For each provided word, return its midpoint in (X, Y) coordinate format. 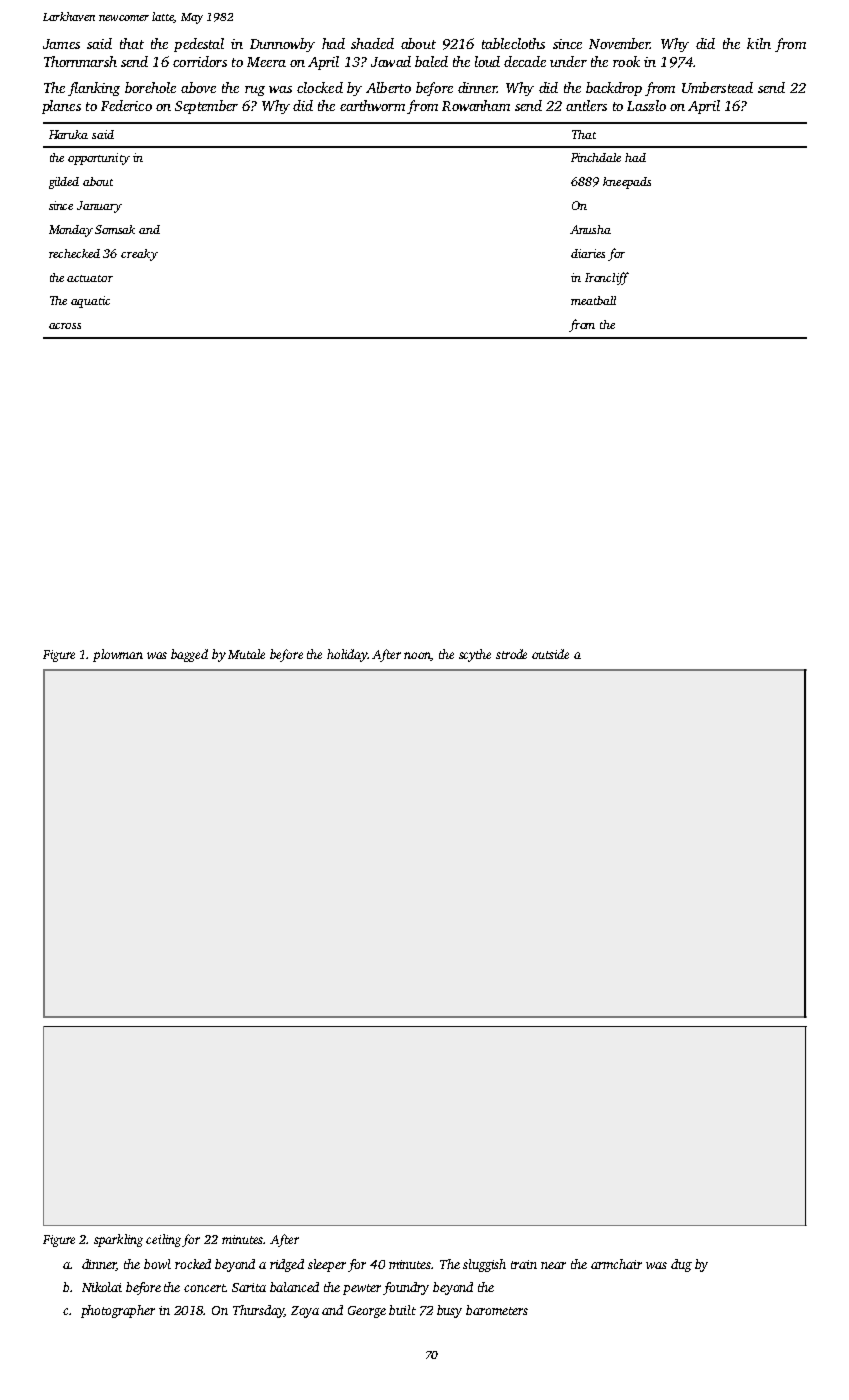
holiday (347, 655)
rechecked (74, 253)
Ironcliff (607, 278)
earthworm (372, 105)
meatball (593, 300)
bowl (157, 1264)
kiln (759, 43)
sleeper (327, 1265)
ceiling (164, 1240)
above (198, 87)
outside (550, 654)
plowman (118, 655)
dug (681, 1265)
